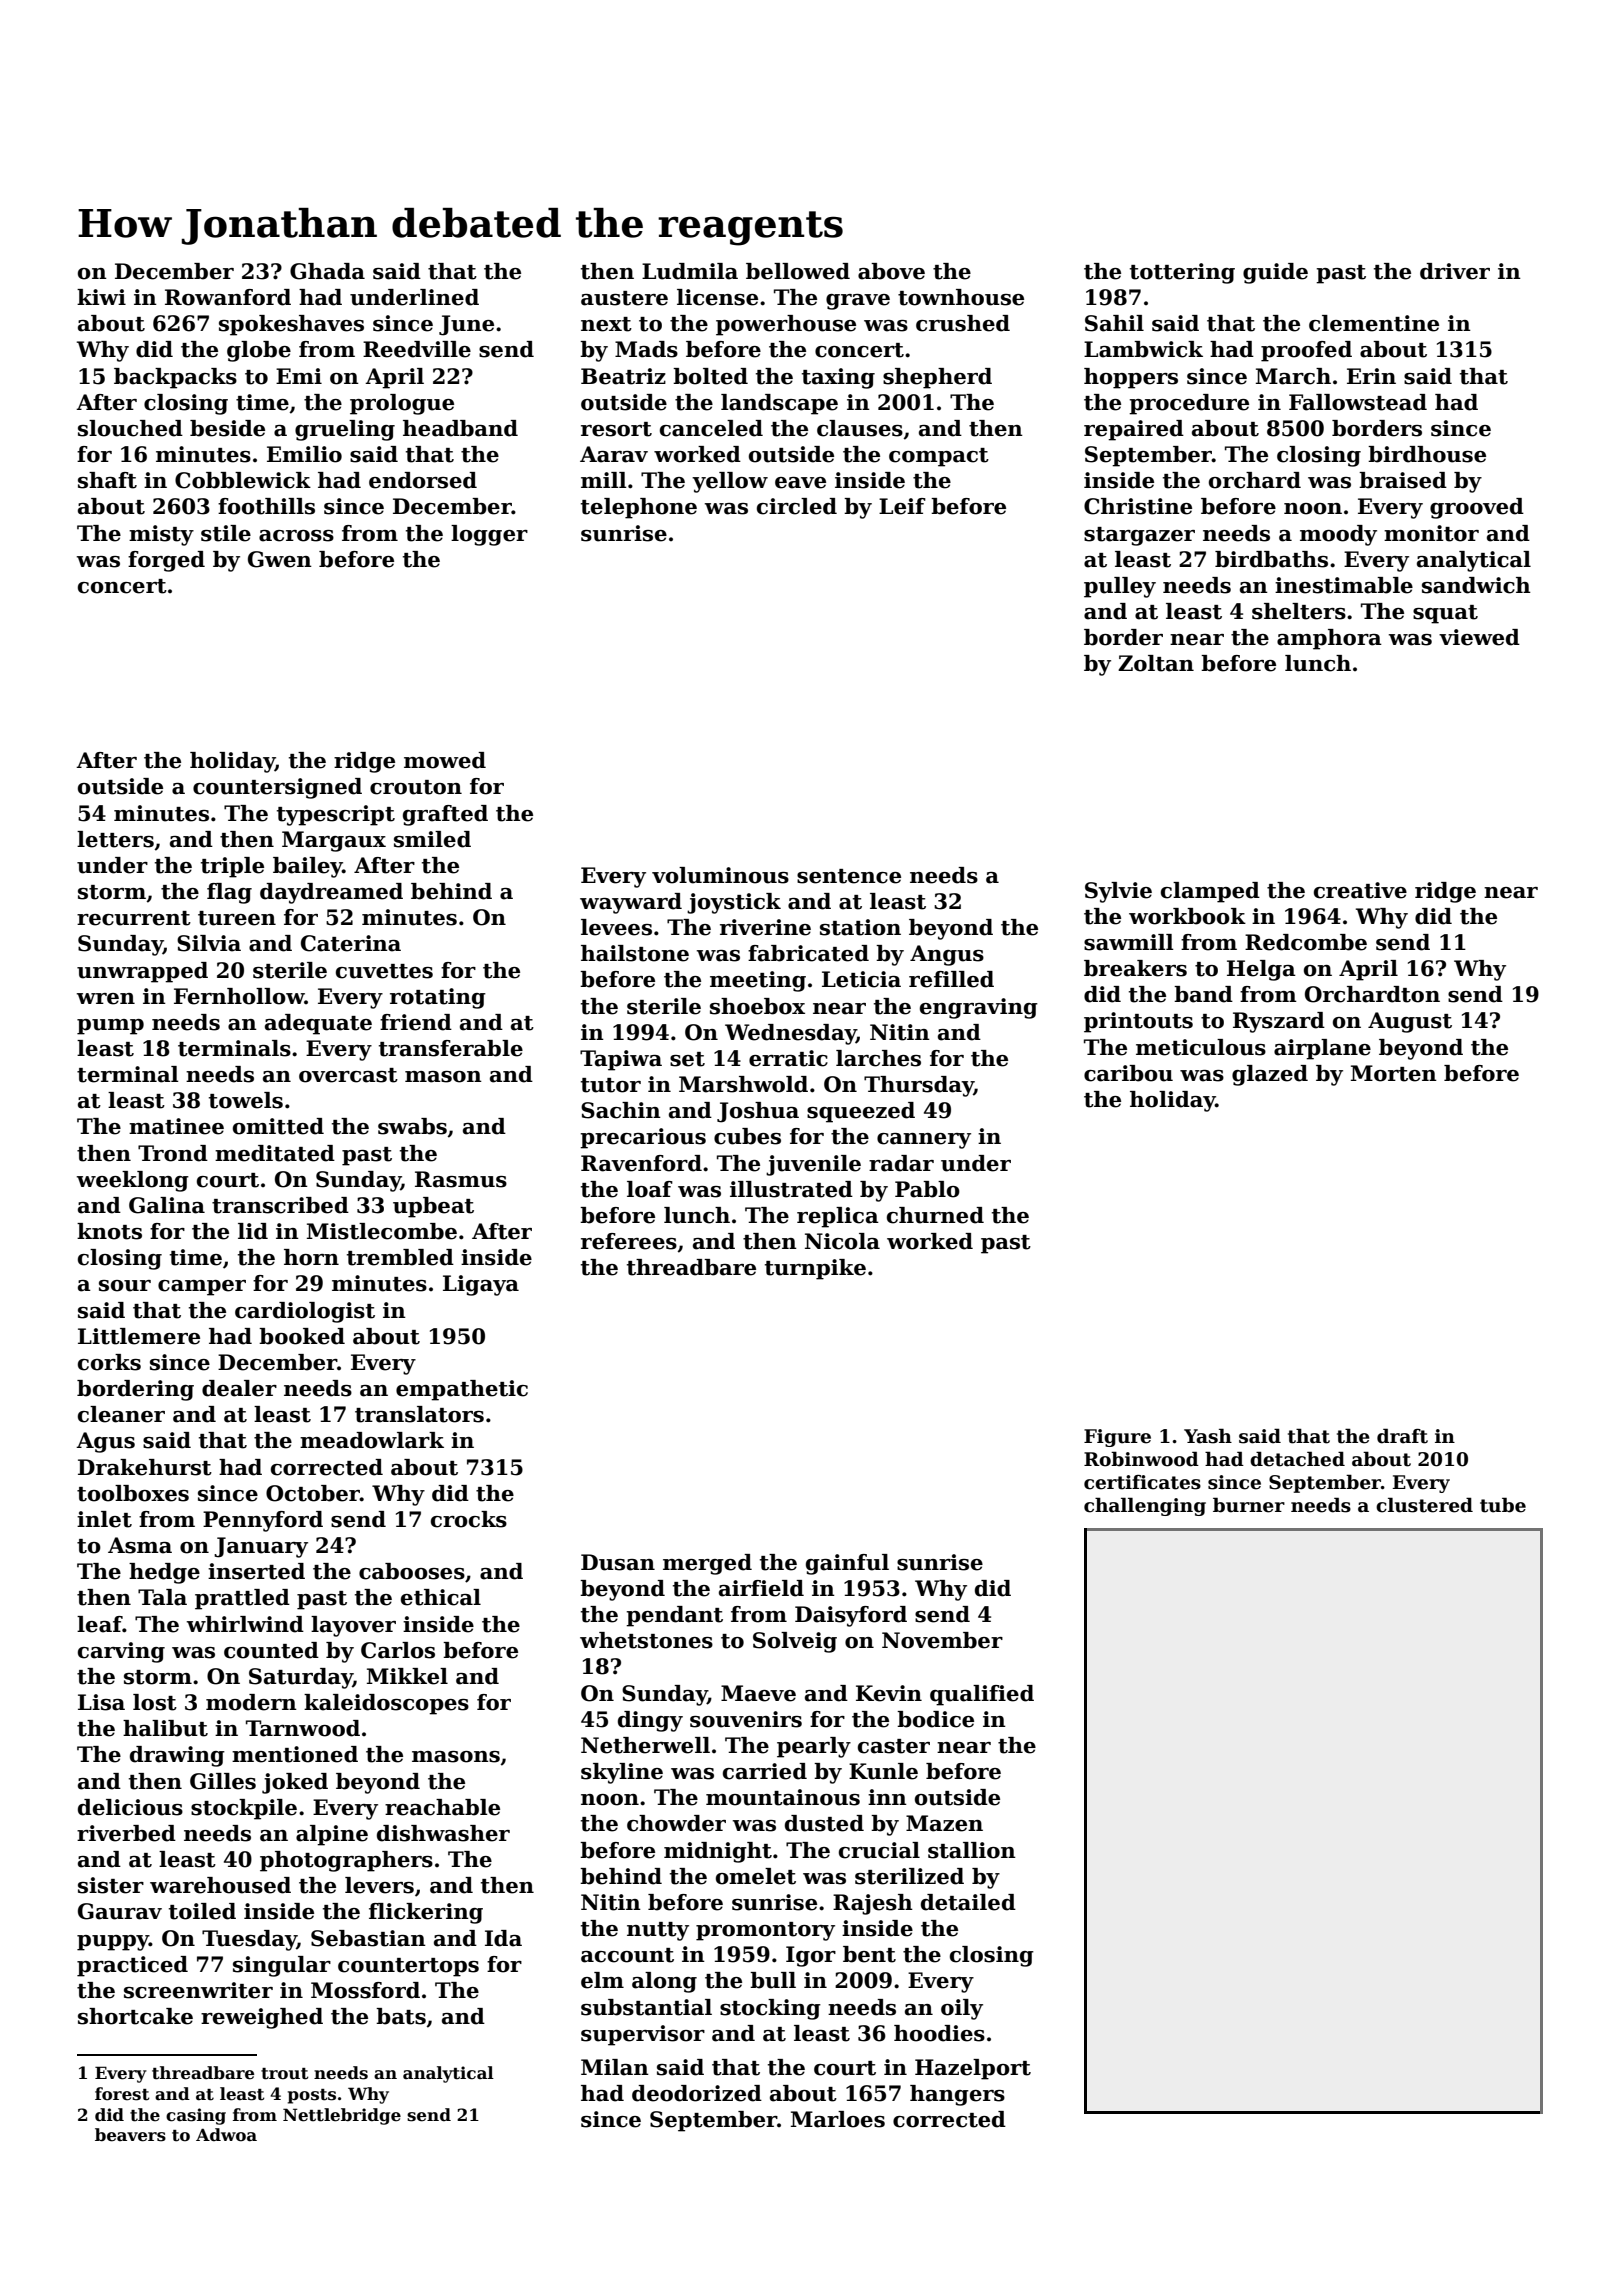  Describe the element at coordinates (935, 1719) in the image. I see `bodice` at that location.
